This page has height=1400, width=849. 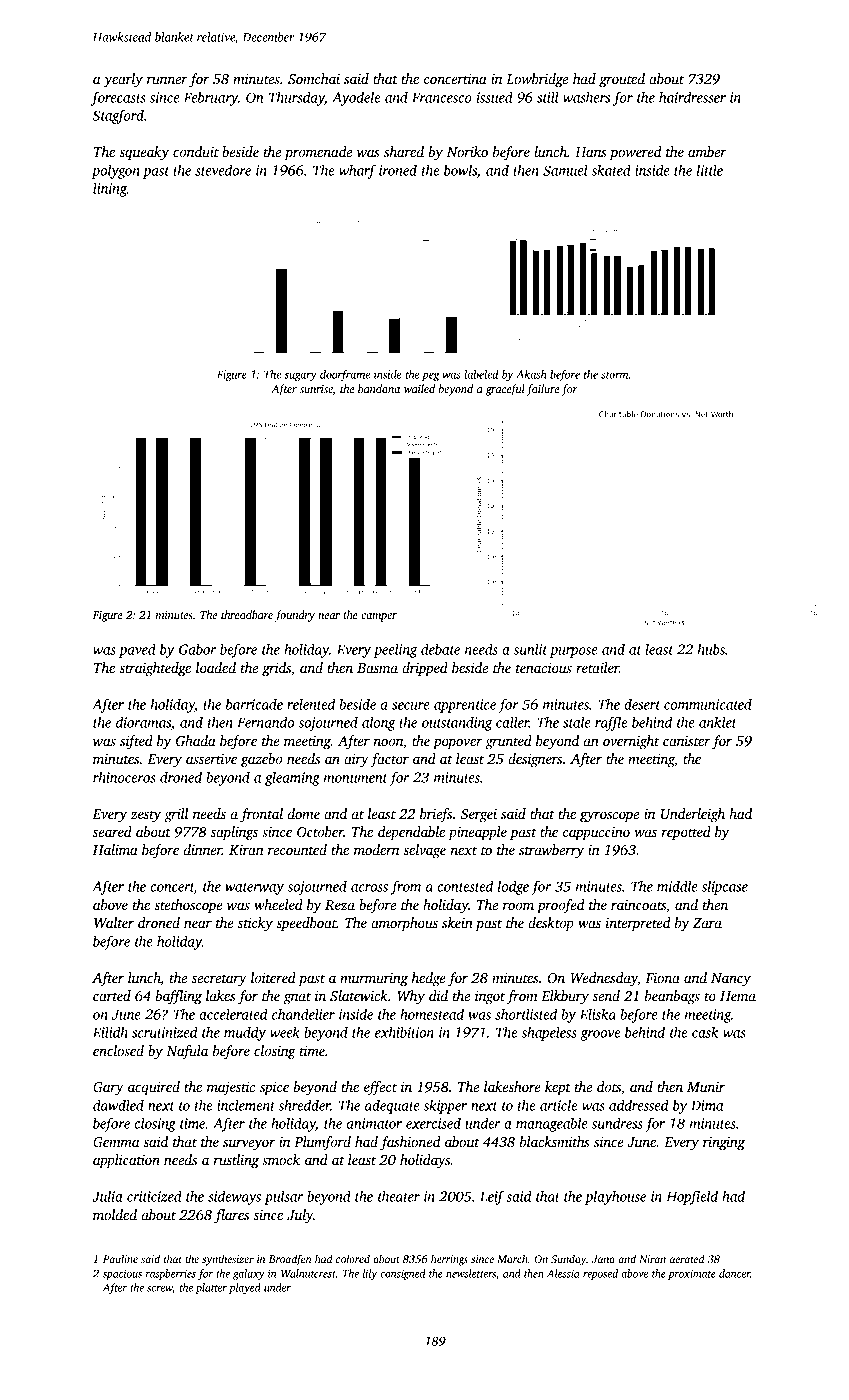 I want to click on hairdresser, so click(x=692, y=97).
